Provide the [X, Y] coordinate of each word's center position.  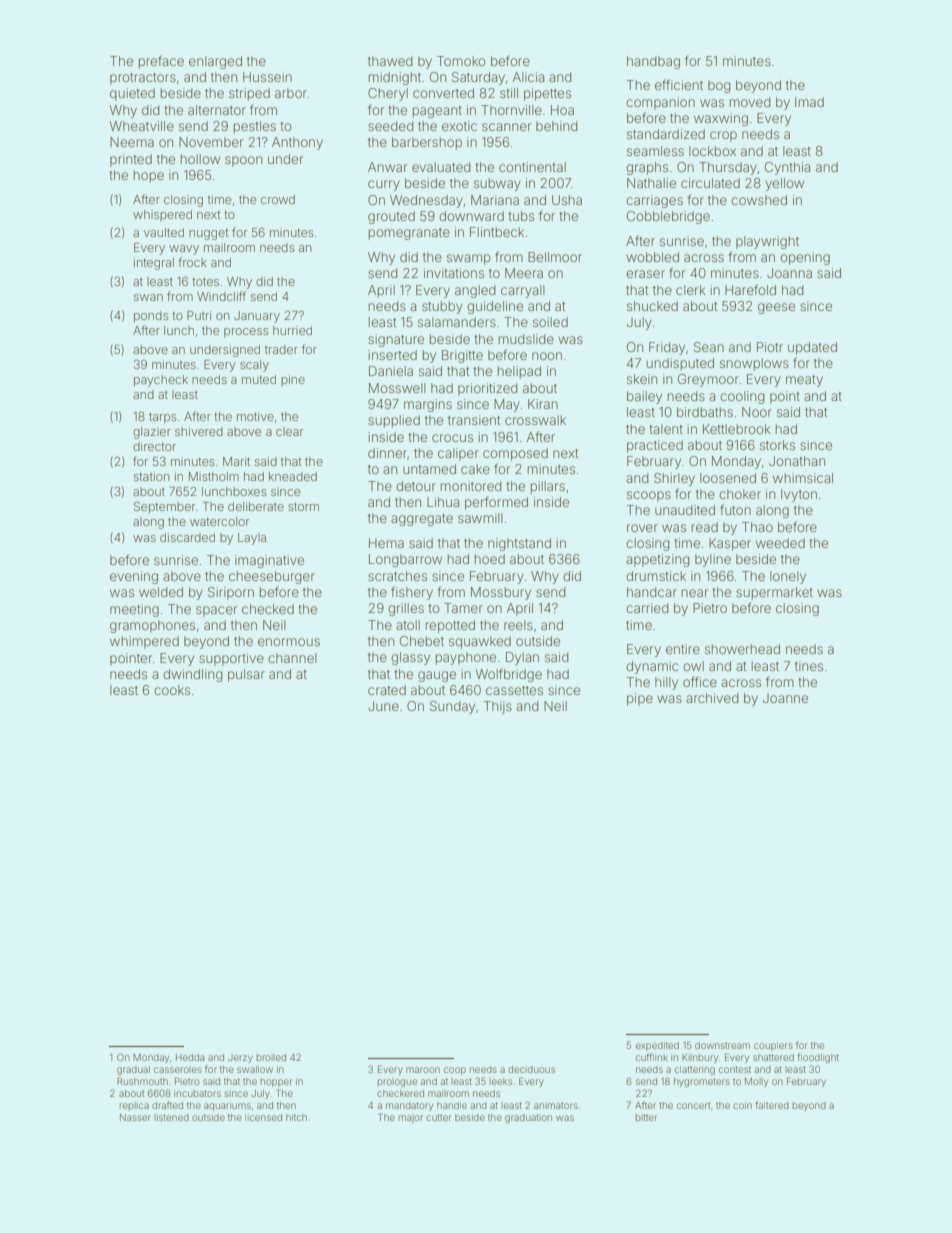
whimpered [144, 642]
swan [148, 297]
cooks [172, 690]
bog [719, 86]
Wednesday [426, 201]
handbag [653, 62]
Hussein [267, 77]
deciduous [531, 1069]
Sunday [452, 707]
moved [750, 102]
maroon [423, 1070]
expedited [657, 1046]
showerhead [742, 649]
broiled [271, 1057]
